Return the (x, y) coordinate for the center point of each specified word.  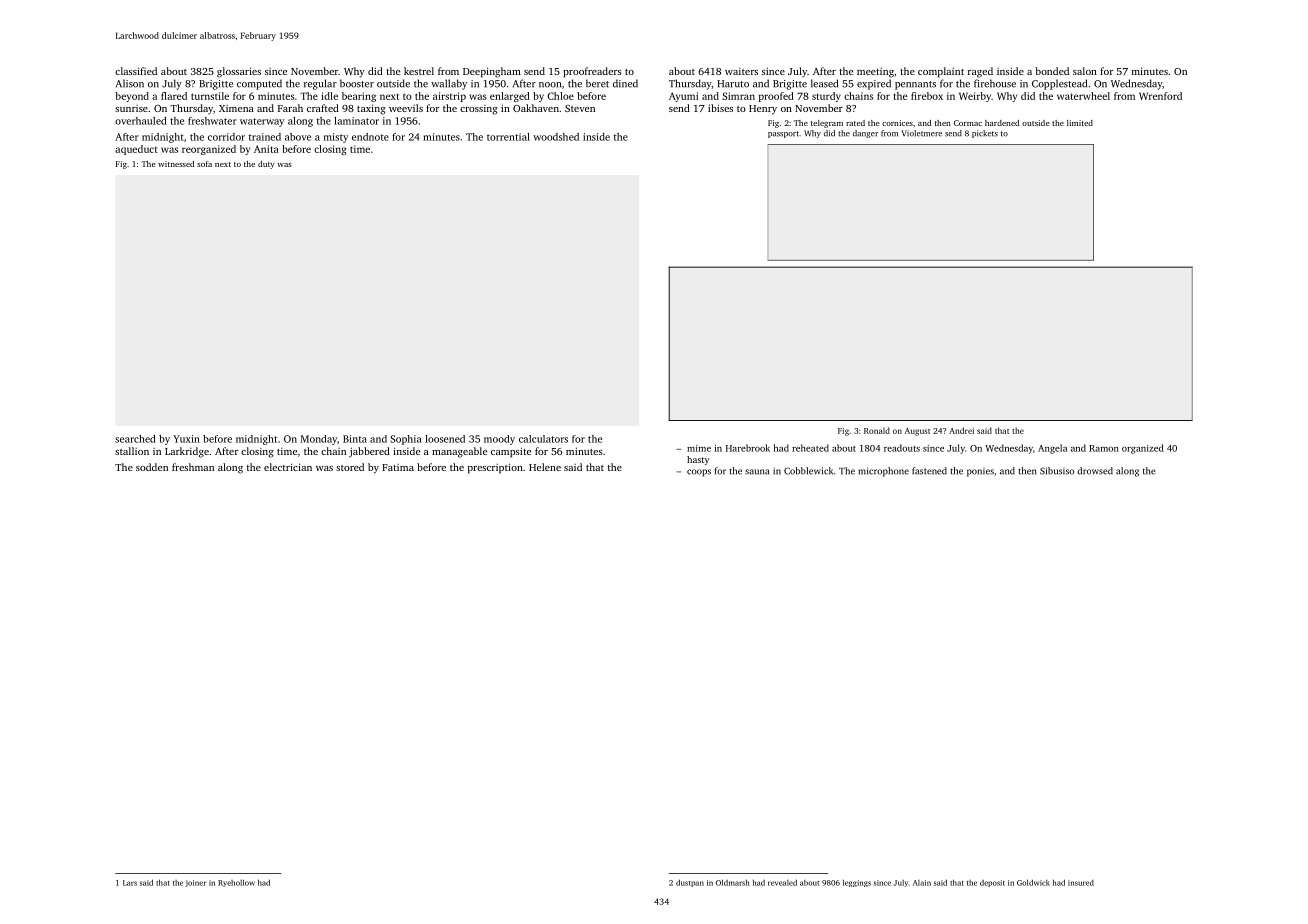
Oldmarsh (732, 882)
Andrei (961, 430)
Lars (130, 883)
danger (865, 134)
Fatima (398, 467)
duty (266, 165)
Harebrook (748, 448)
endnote (370, 137)
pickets (985, 134)
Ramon (1104, 448)
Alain (922, 883)
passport (783, 134)
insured (1081, 883)
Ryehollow (236, 883)
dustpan (690, 883)
